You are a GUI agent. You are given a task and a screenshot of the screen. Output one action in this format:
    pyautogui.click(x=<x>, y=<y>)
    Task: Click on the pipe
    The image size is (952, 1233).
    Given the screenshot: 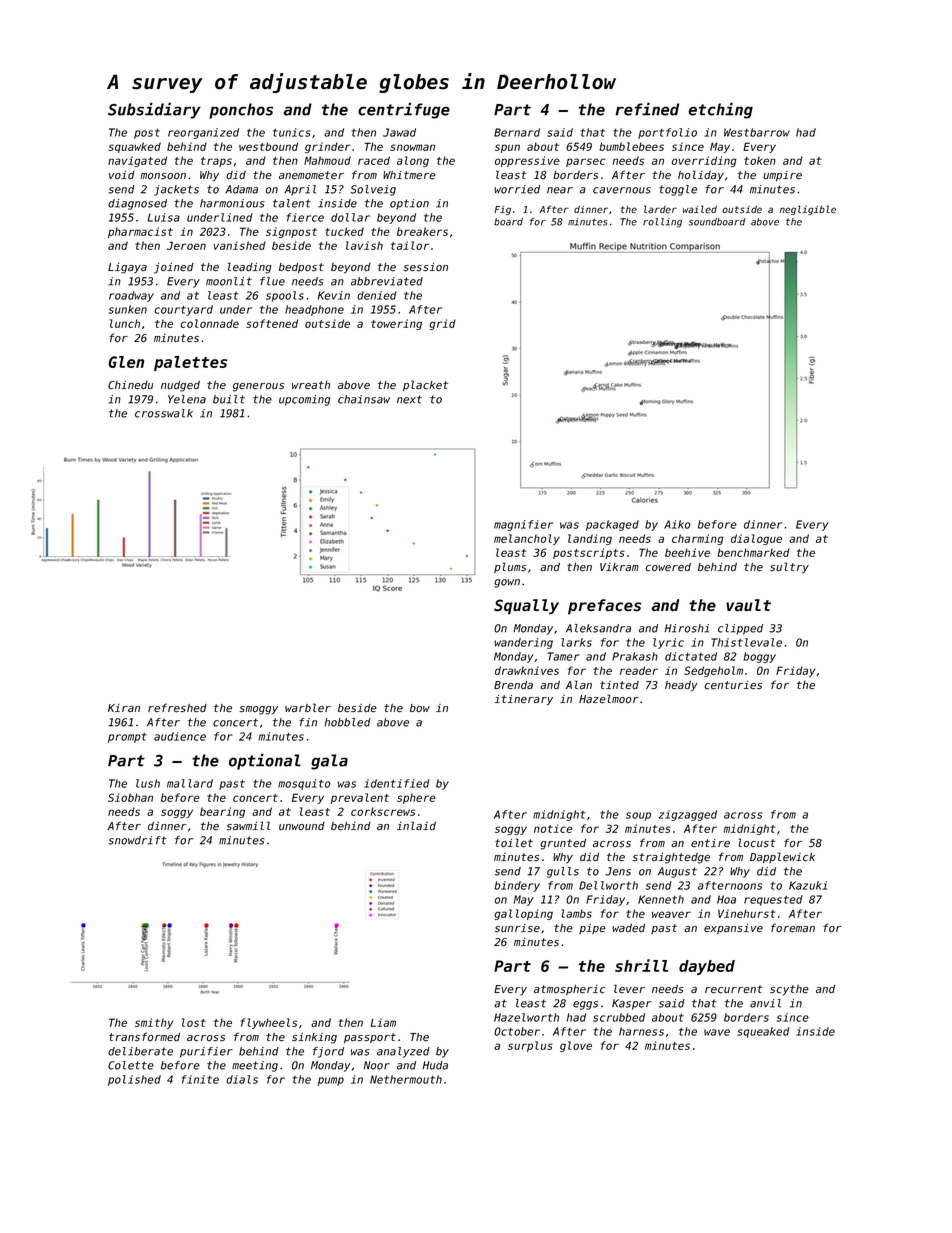 What is the action you would take?
    pyautogui.click(x=592, y=929)
